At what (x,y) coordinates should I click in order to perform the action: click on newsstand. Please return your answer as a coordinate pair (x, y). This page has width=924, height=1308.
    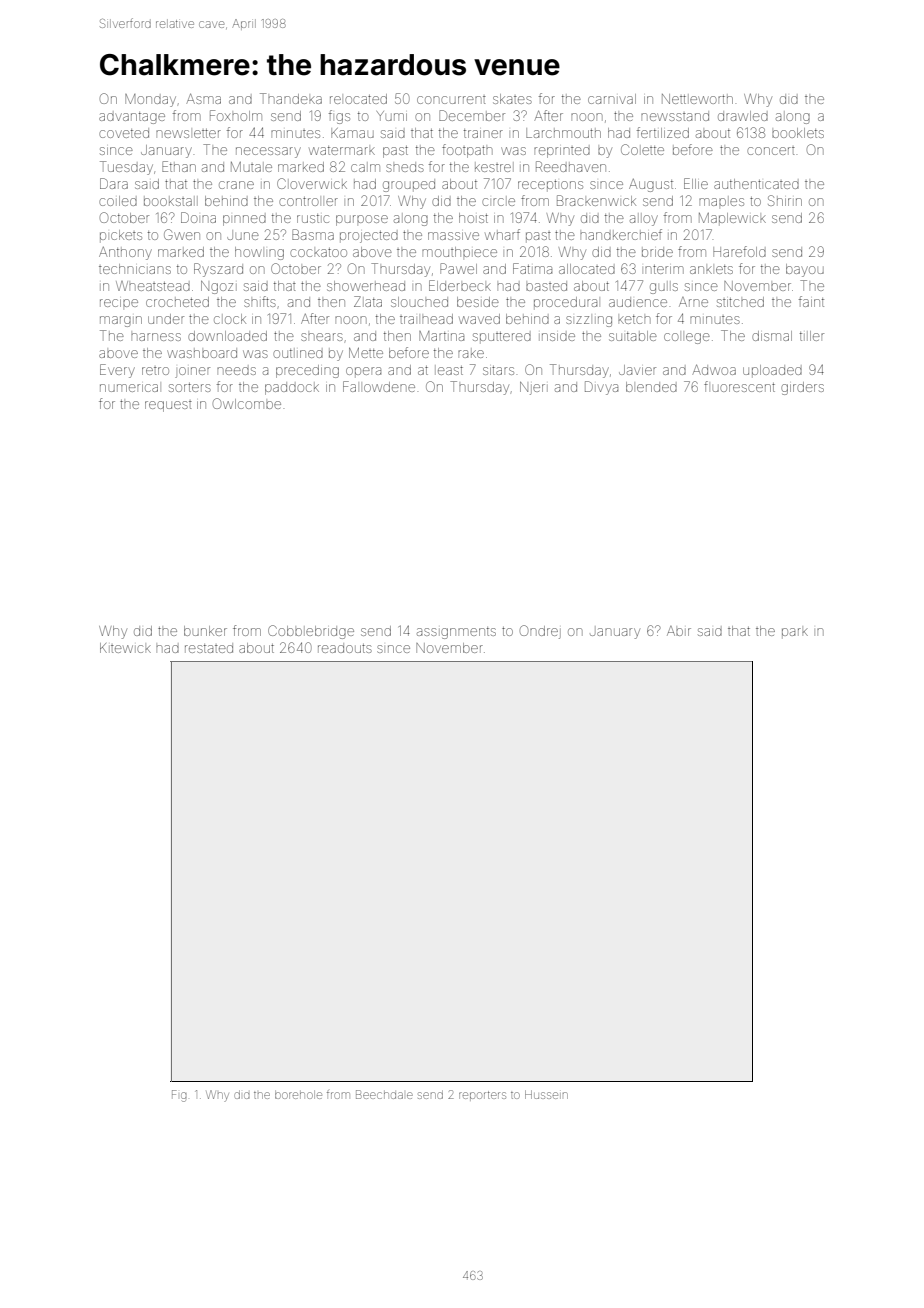
    Looking at the image, I should click on (675, 116).
